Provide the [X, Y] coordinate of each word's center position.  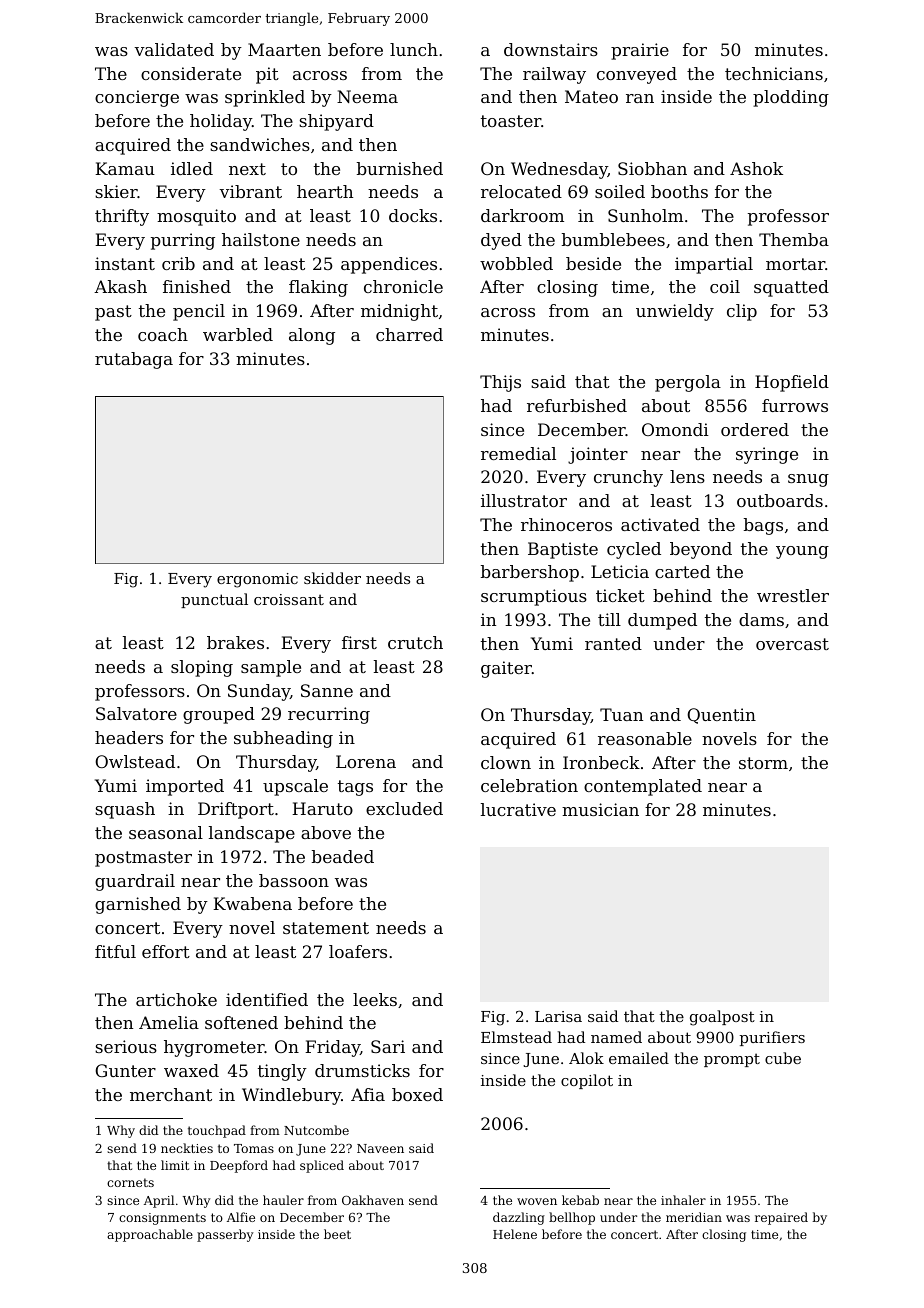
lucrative [518, 809]
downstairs [551, 49]
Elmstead [516, 1037]
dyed [501, 241]
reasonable [645, 738]
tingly [282, 1072]
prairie [640, 51]
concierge [137, 98]
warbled [238, 334]
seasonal [166, 832]
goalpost [722, 1018]
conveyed [637, 75]
